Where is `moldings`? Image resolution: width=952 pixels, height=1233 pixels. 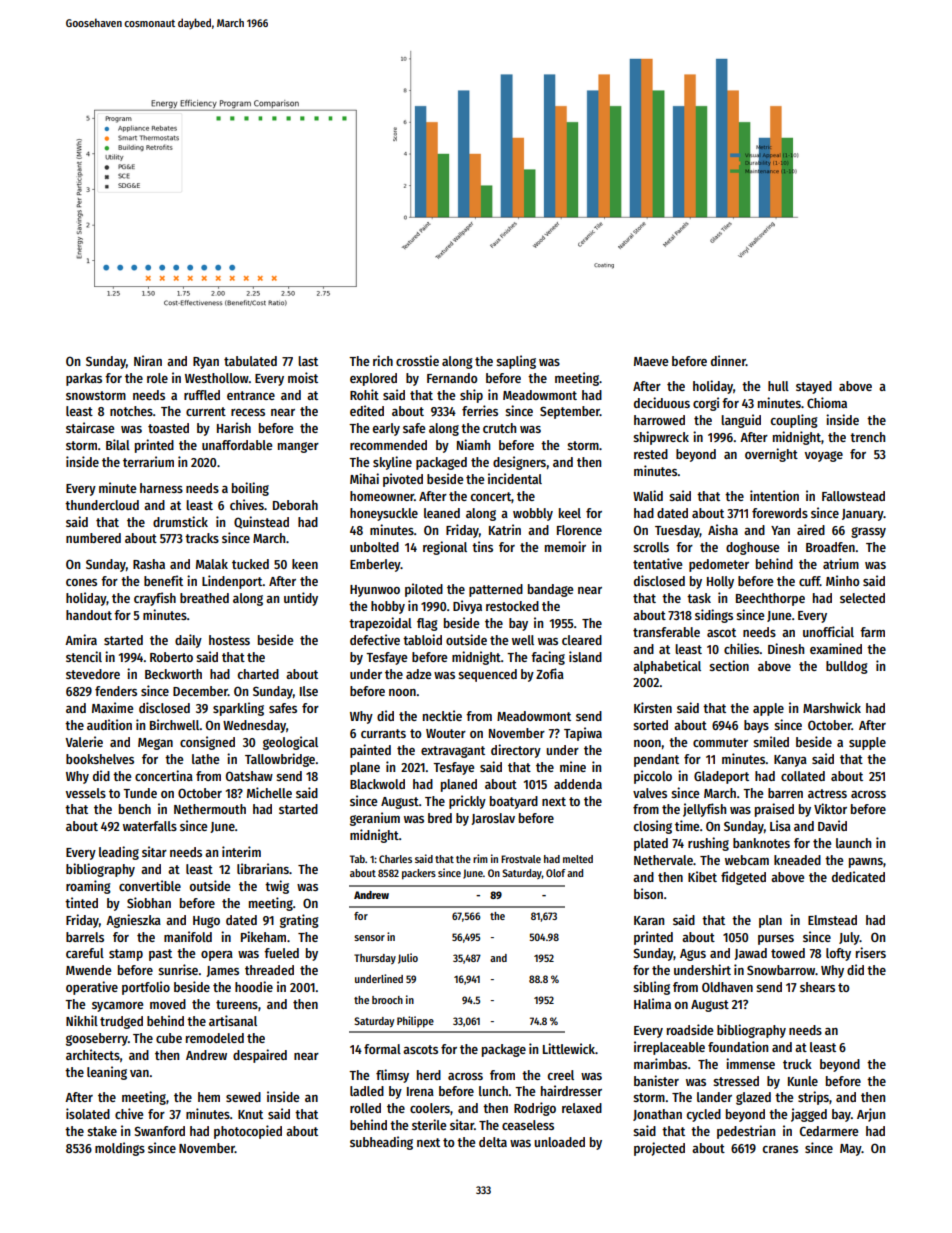
moldings is located at coordinates (120, 1149).
